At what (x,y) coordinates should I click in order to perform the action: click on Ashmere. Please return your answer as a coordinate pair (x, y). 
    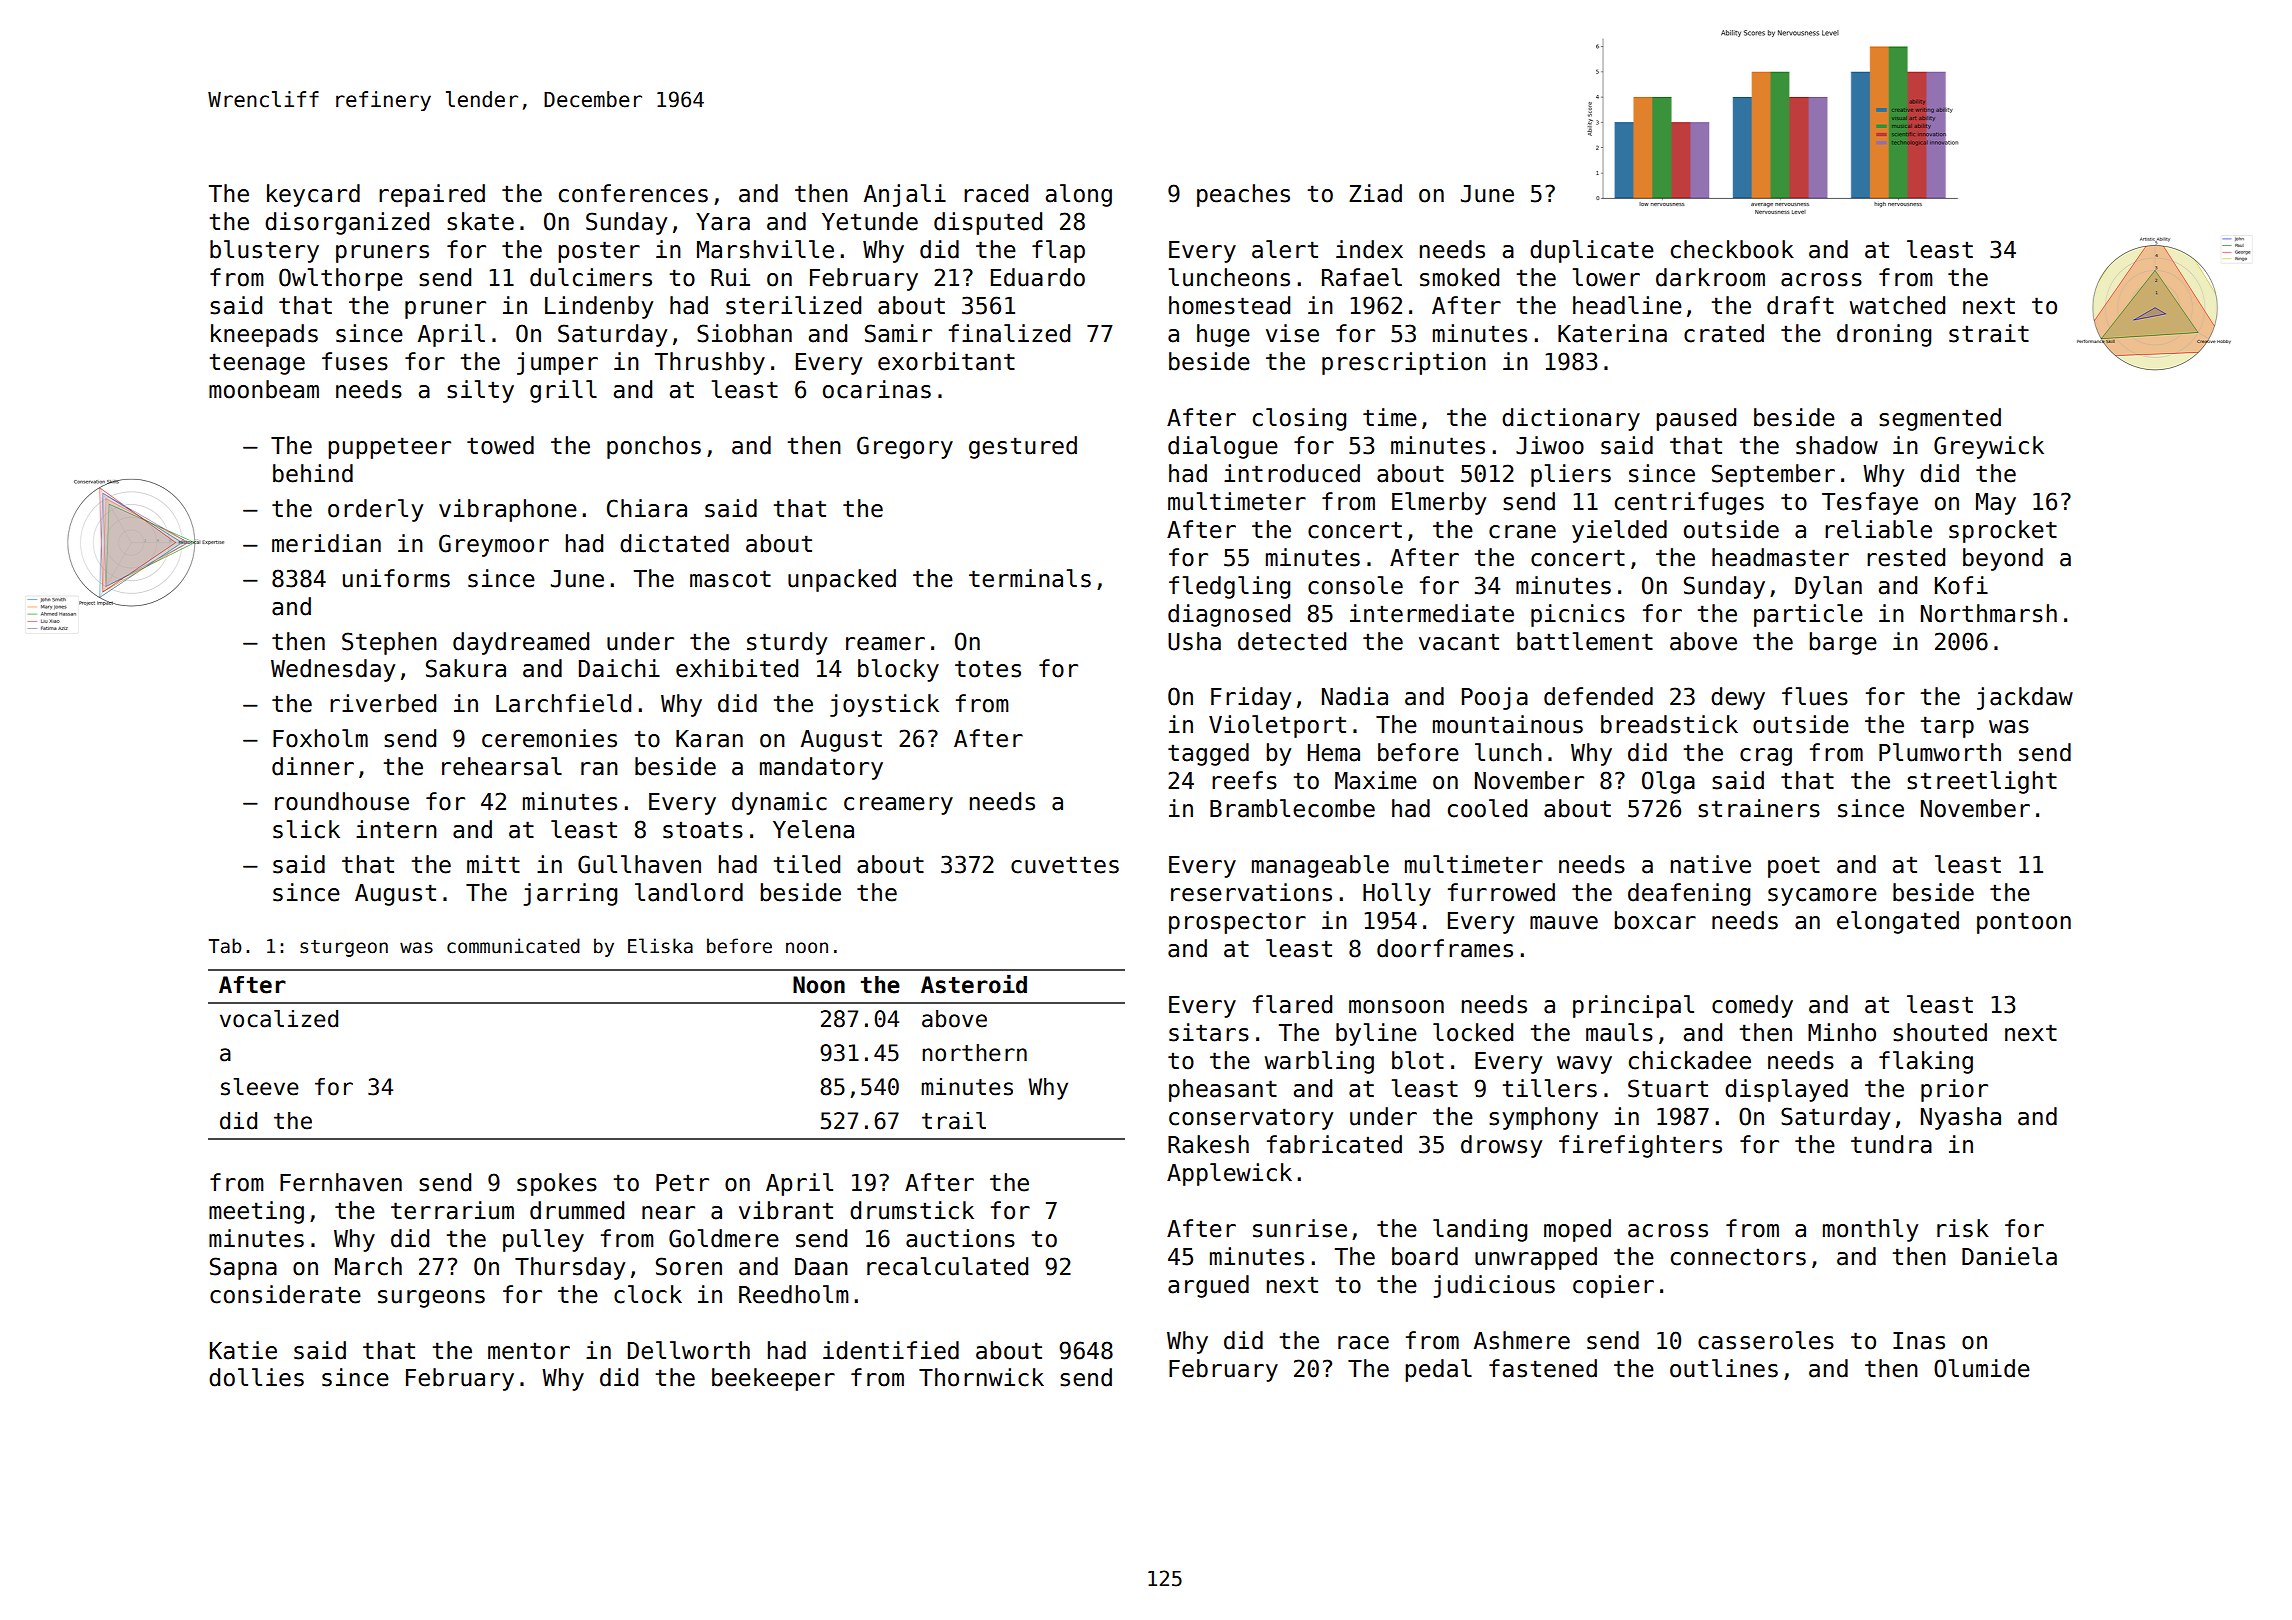
    Looking at the image, I should click on (1522, 1340).
